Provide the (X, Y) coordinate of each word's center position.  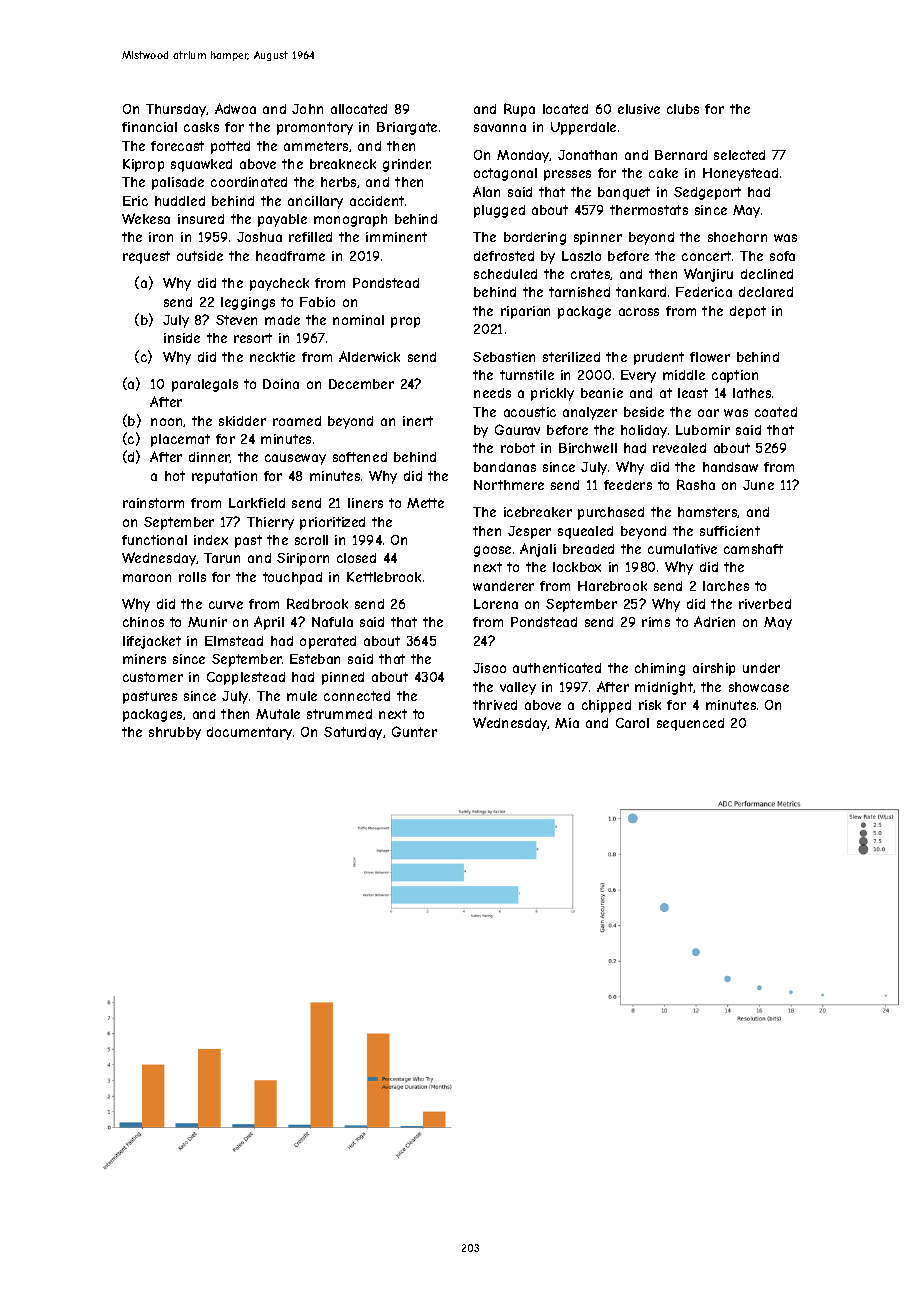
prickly (552, 394)
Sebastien (504, 357)
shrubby (175, 733)
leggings (248, 303)
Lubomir (703, 430)
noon (167, 422)
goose (492, 551)
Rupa (519, 110)
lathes (752, 393)
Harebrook (612, 586)
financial (149, 127)
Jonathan (587, 155)
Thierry (270, 523)
